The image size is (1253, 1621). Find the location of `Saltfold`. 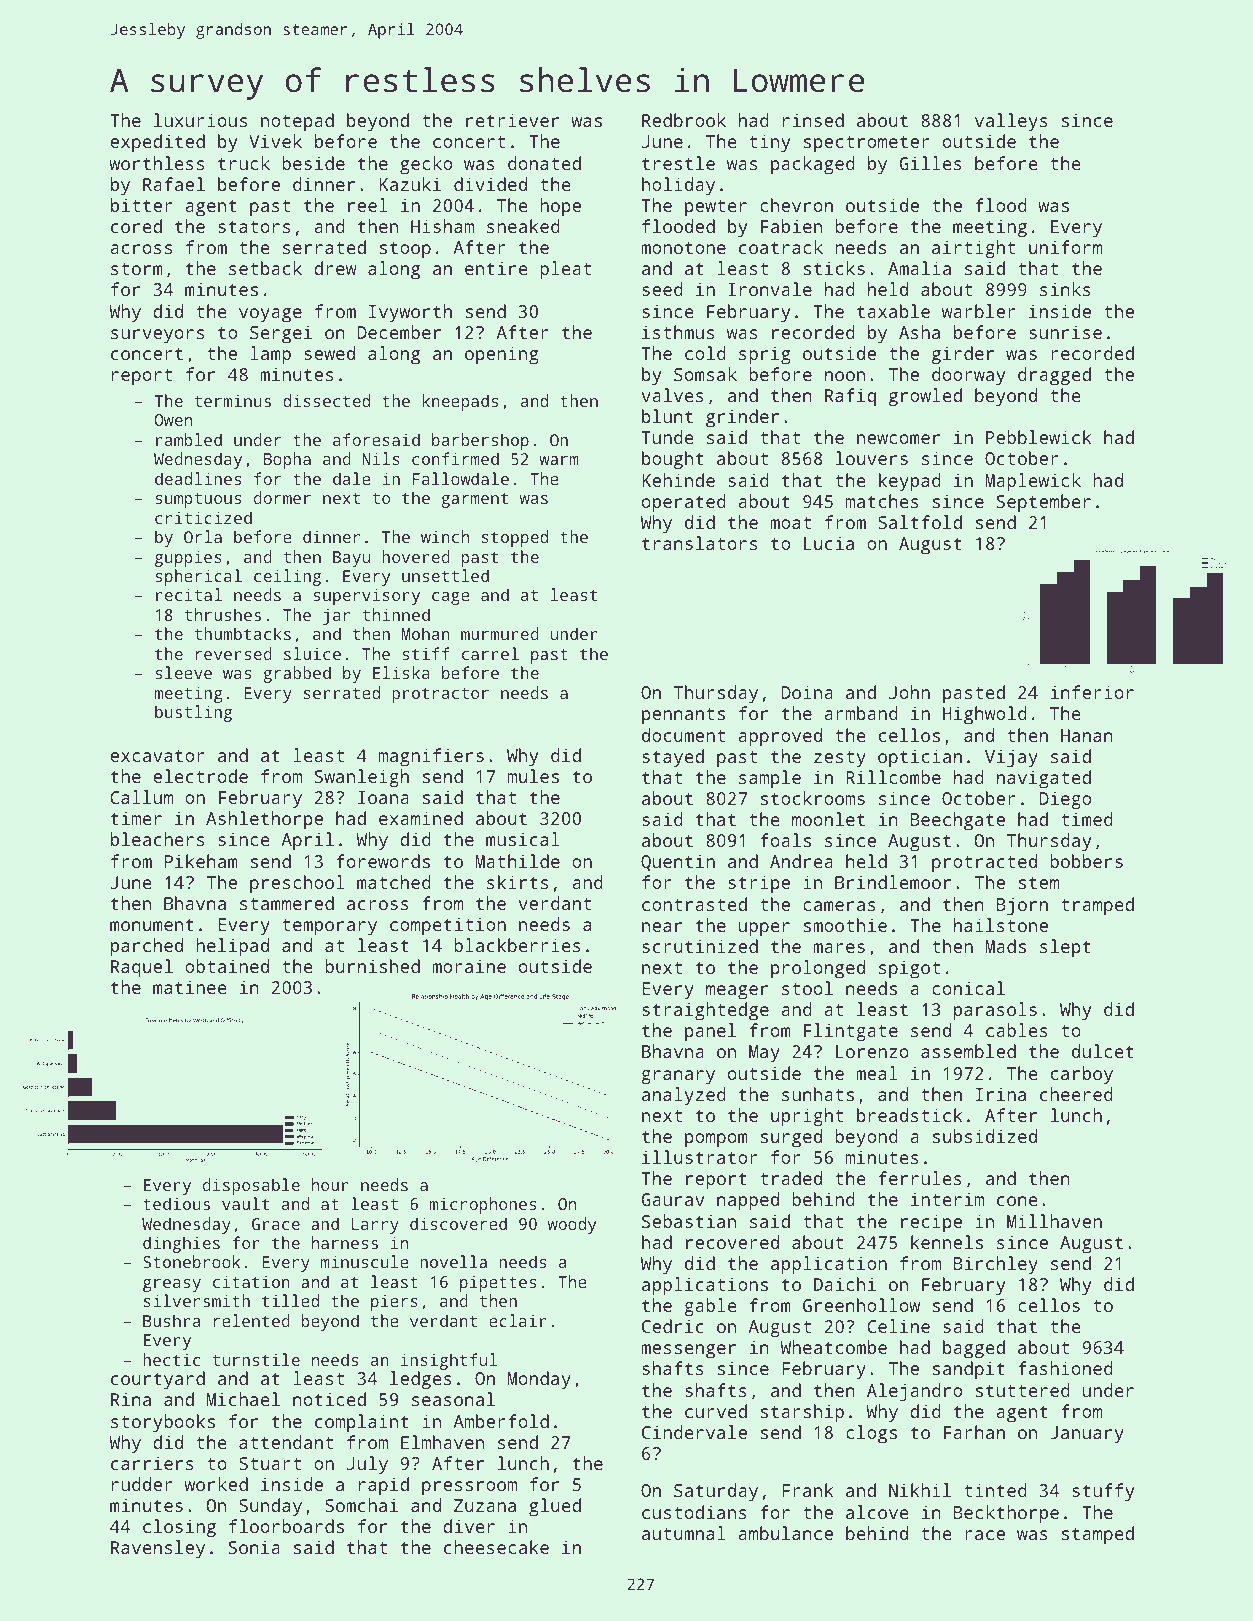

Saltfold is located at coordinates (920, 522).
